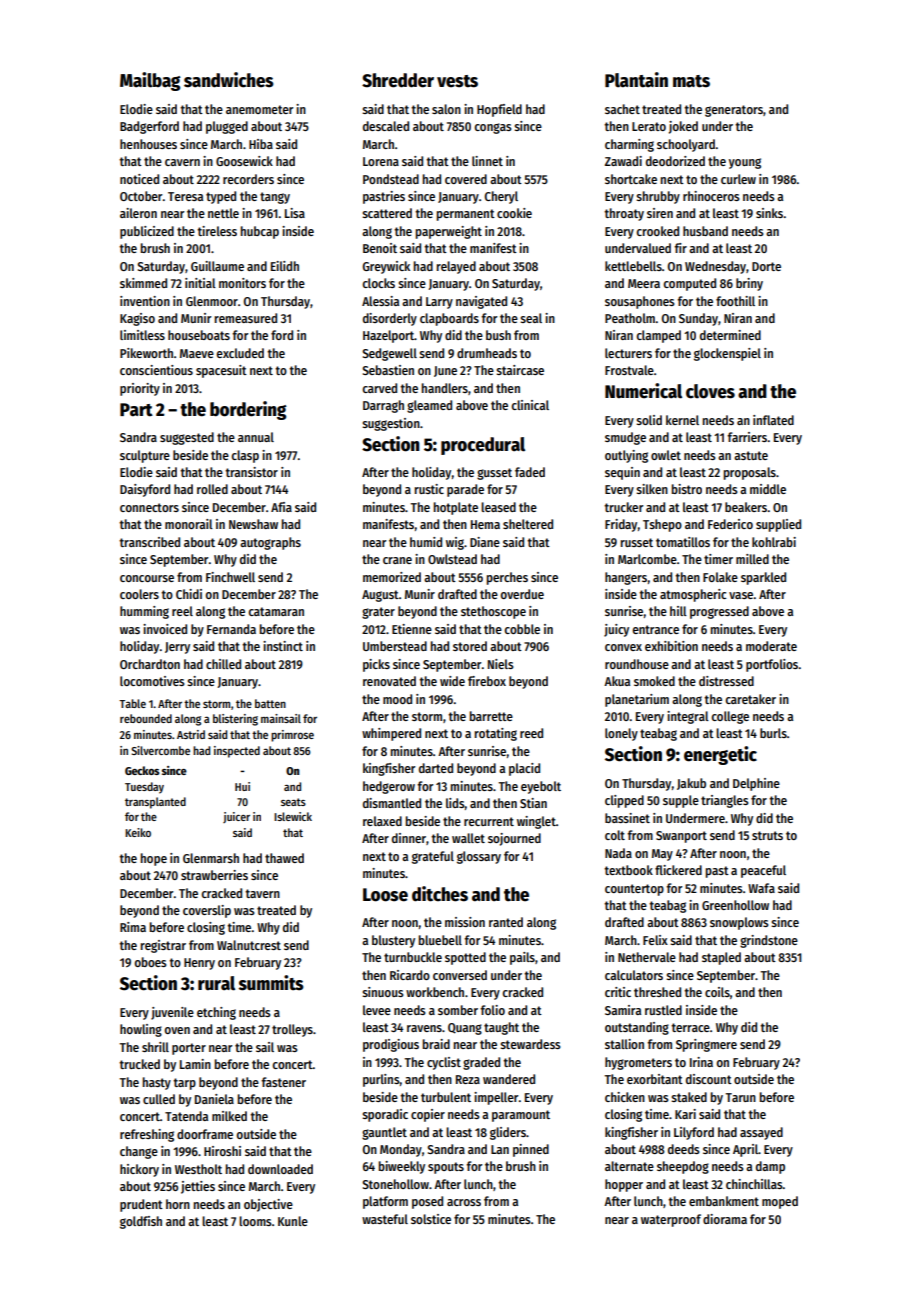  What do you see at coordinates (431, 1219) in the screenshot?
I see `solstice` at bounding box center [431, 1219].
